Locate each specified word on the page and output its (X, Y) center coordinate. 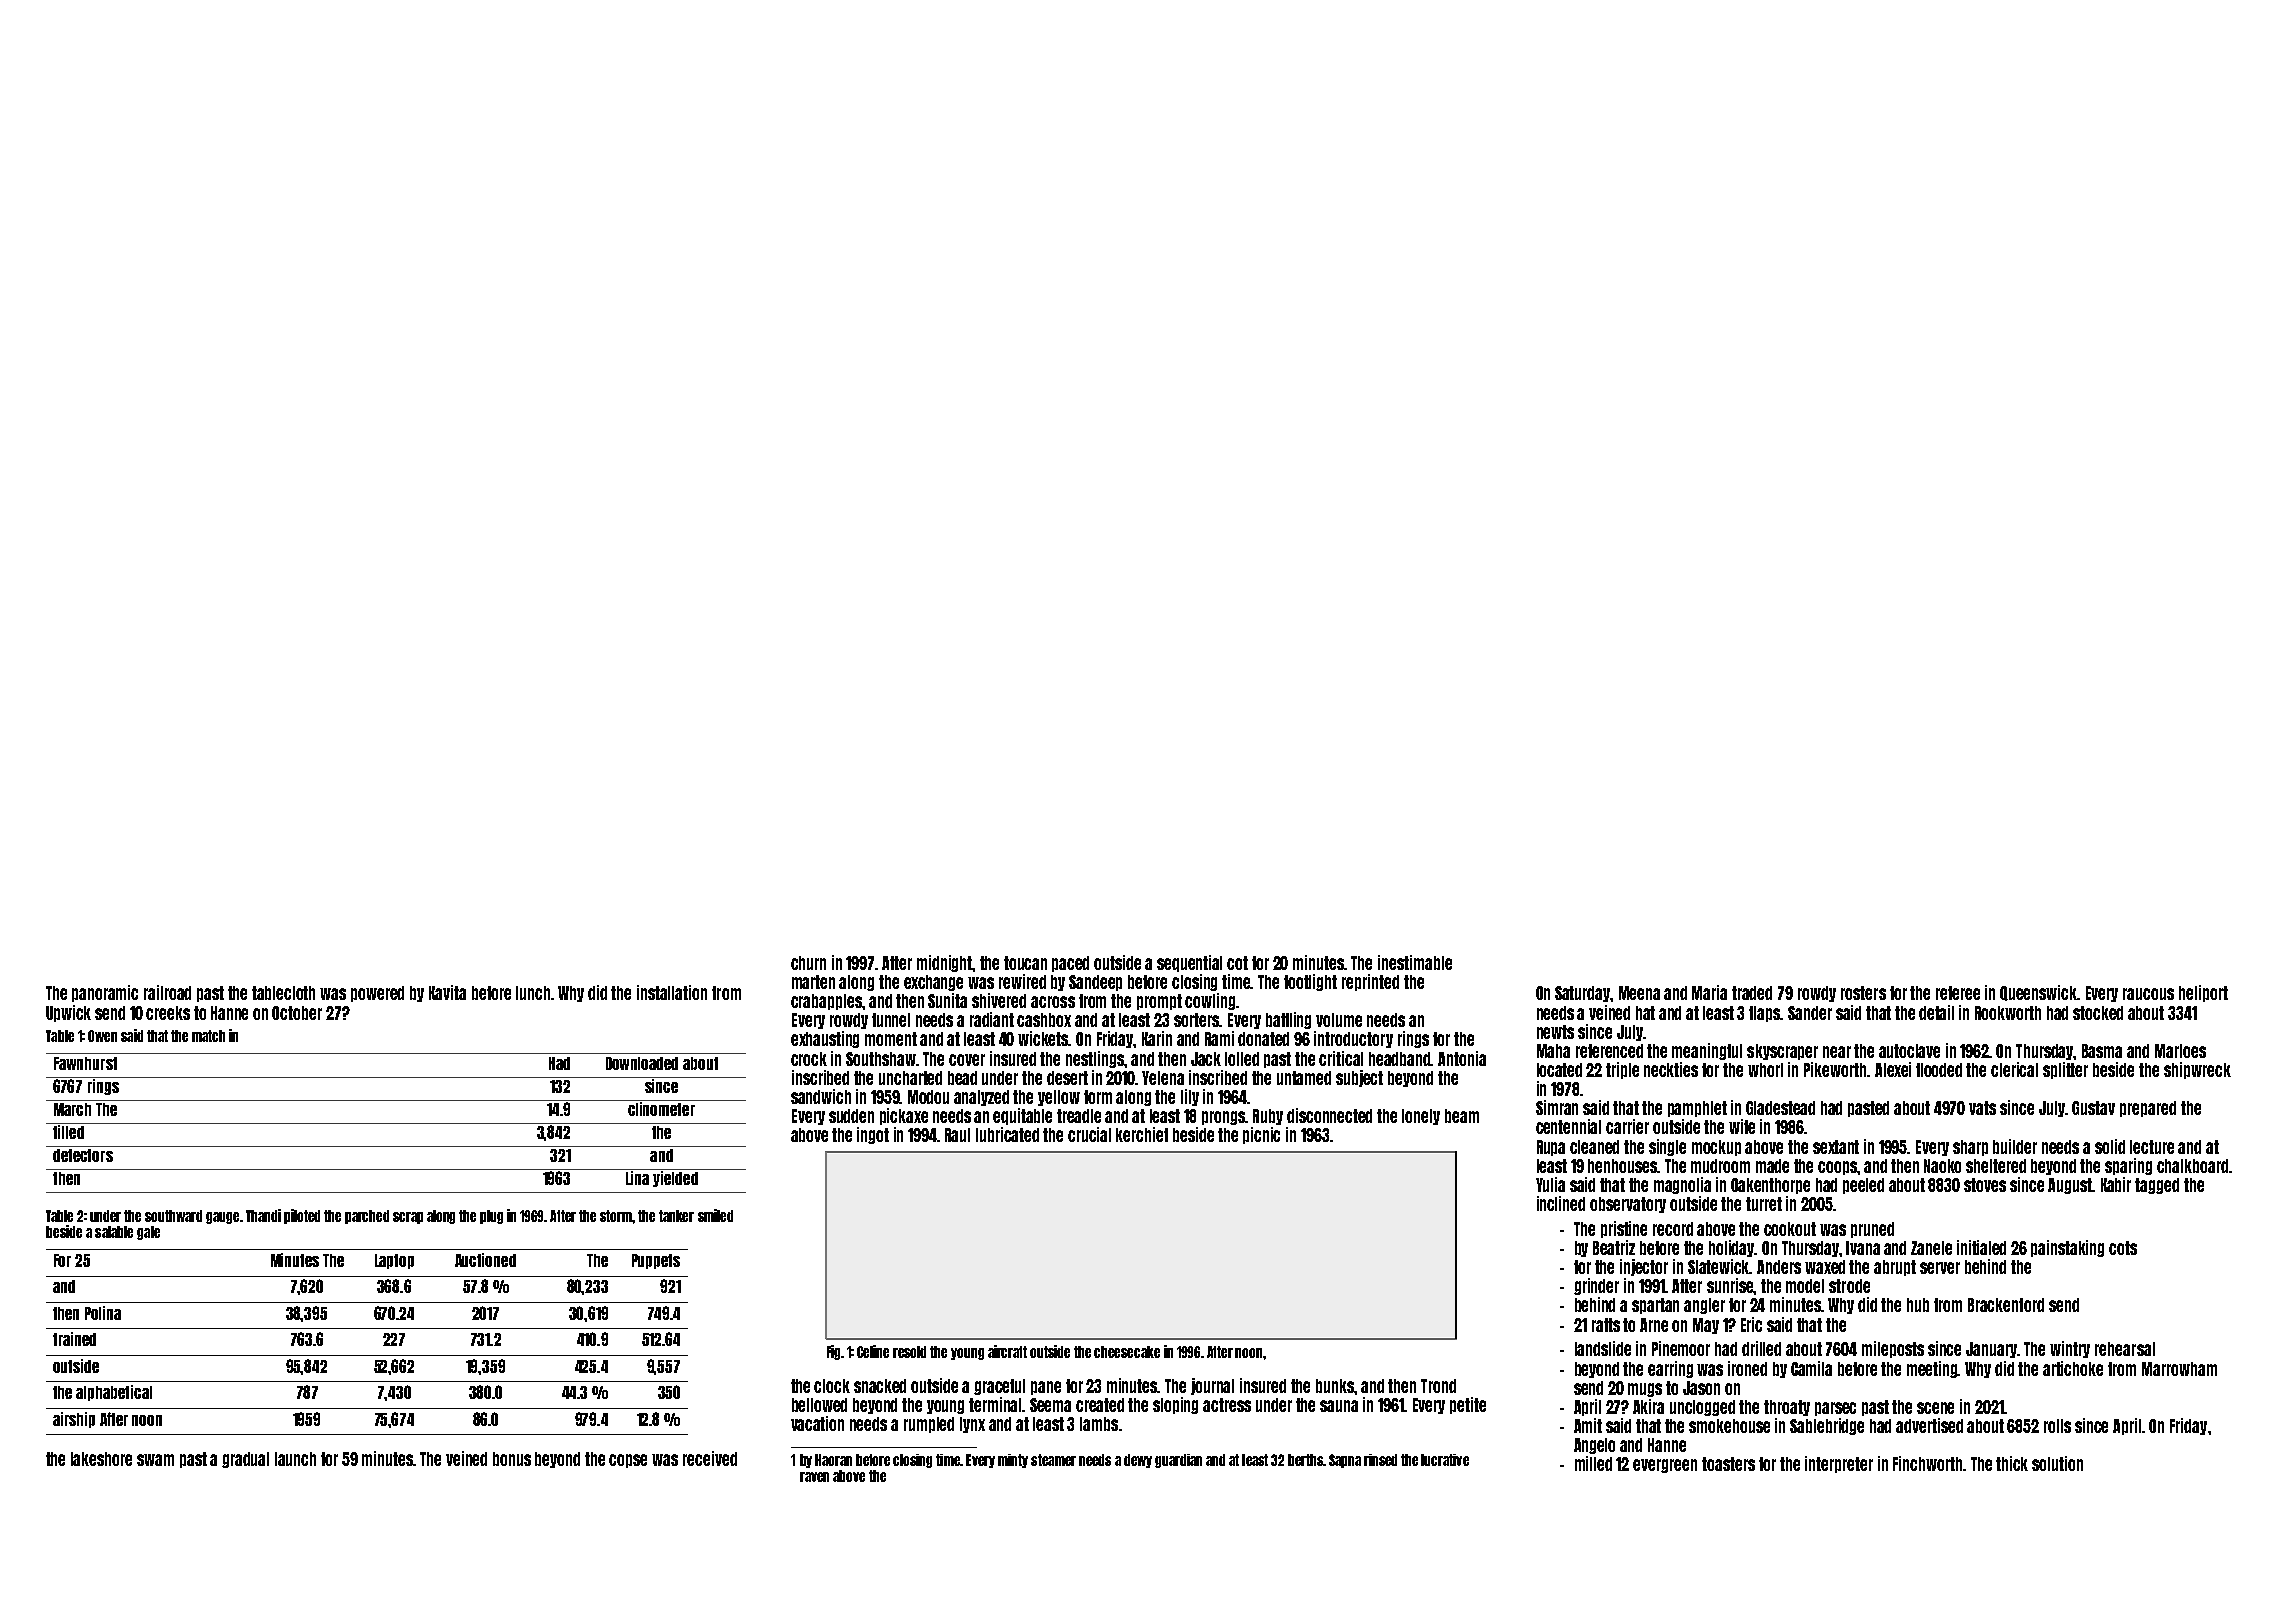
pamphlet (1697, 1109)
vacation (817, 1423)
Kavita (447, 992)
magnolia (1682, 1185)
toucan (1025, 963)
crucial (1089, 1134)
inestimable (1415, 962)
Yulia (1550, 1184)
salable (114, 1232)
